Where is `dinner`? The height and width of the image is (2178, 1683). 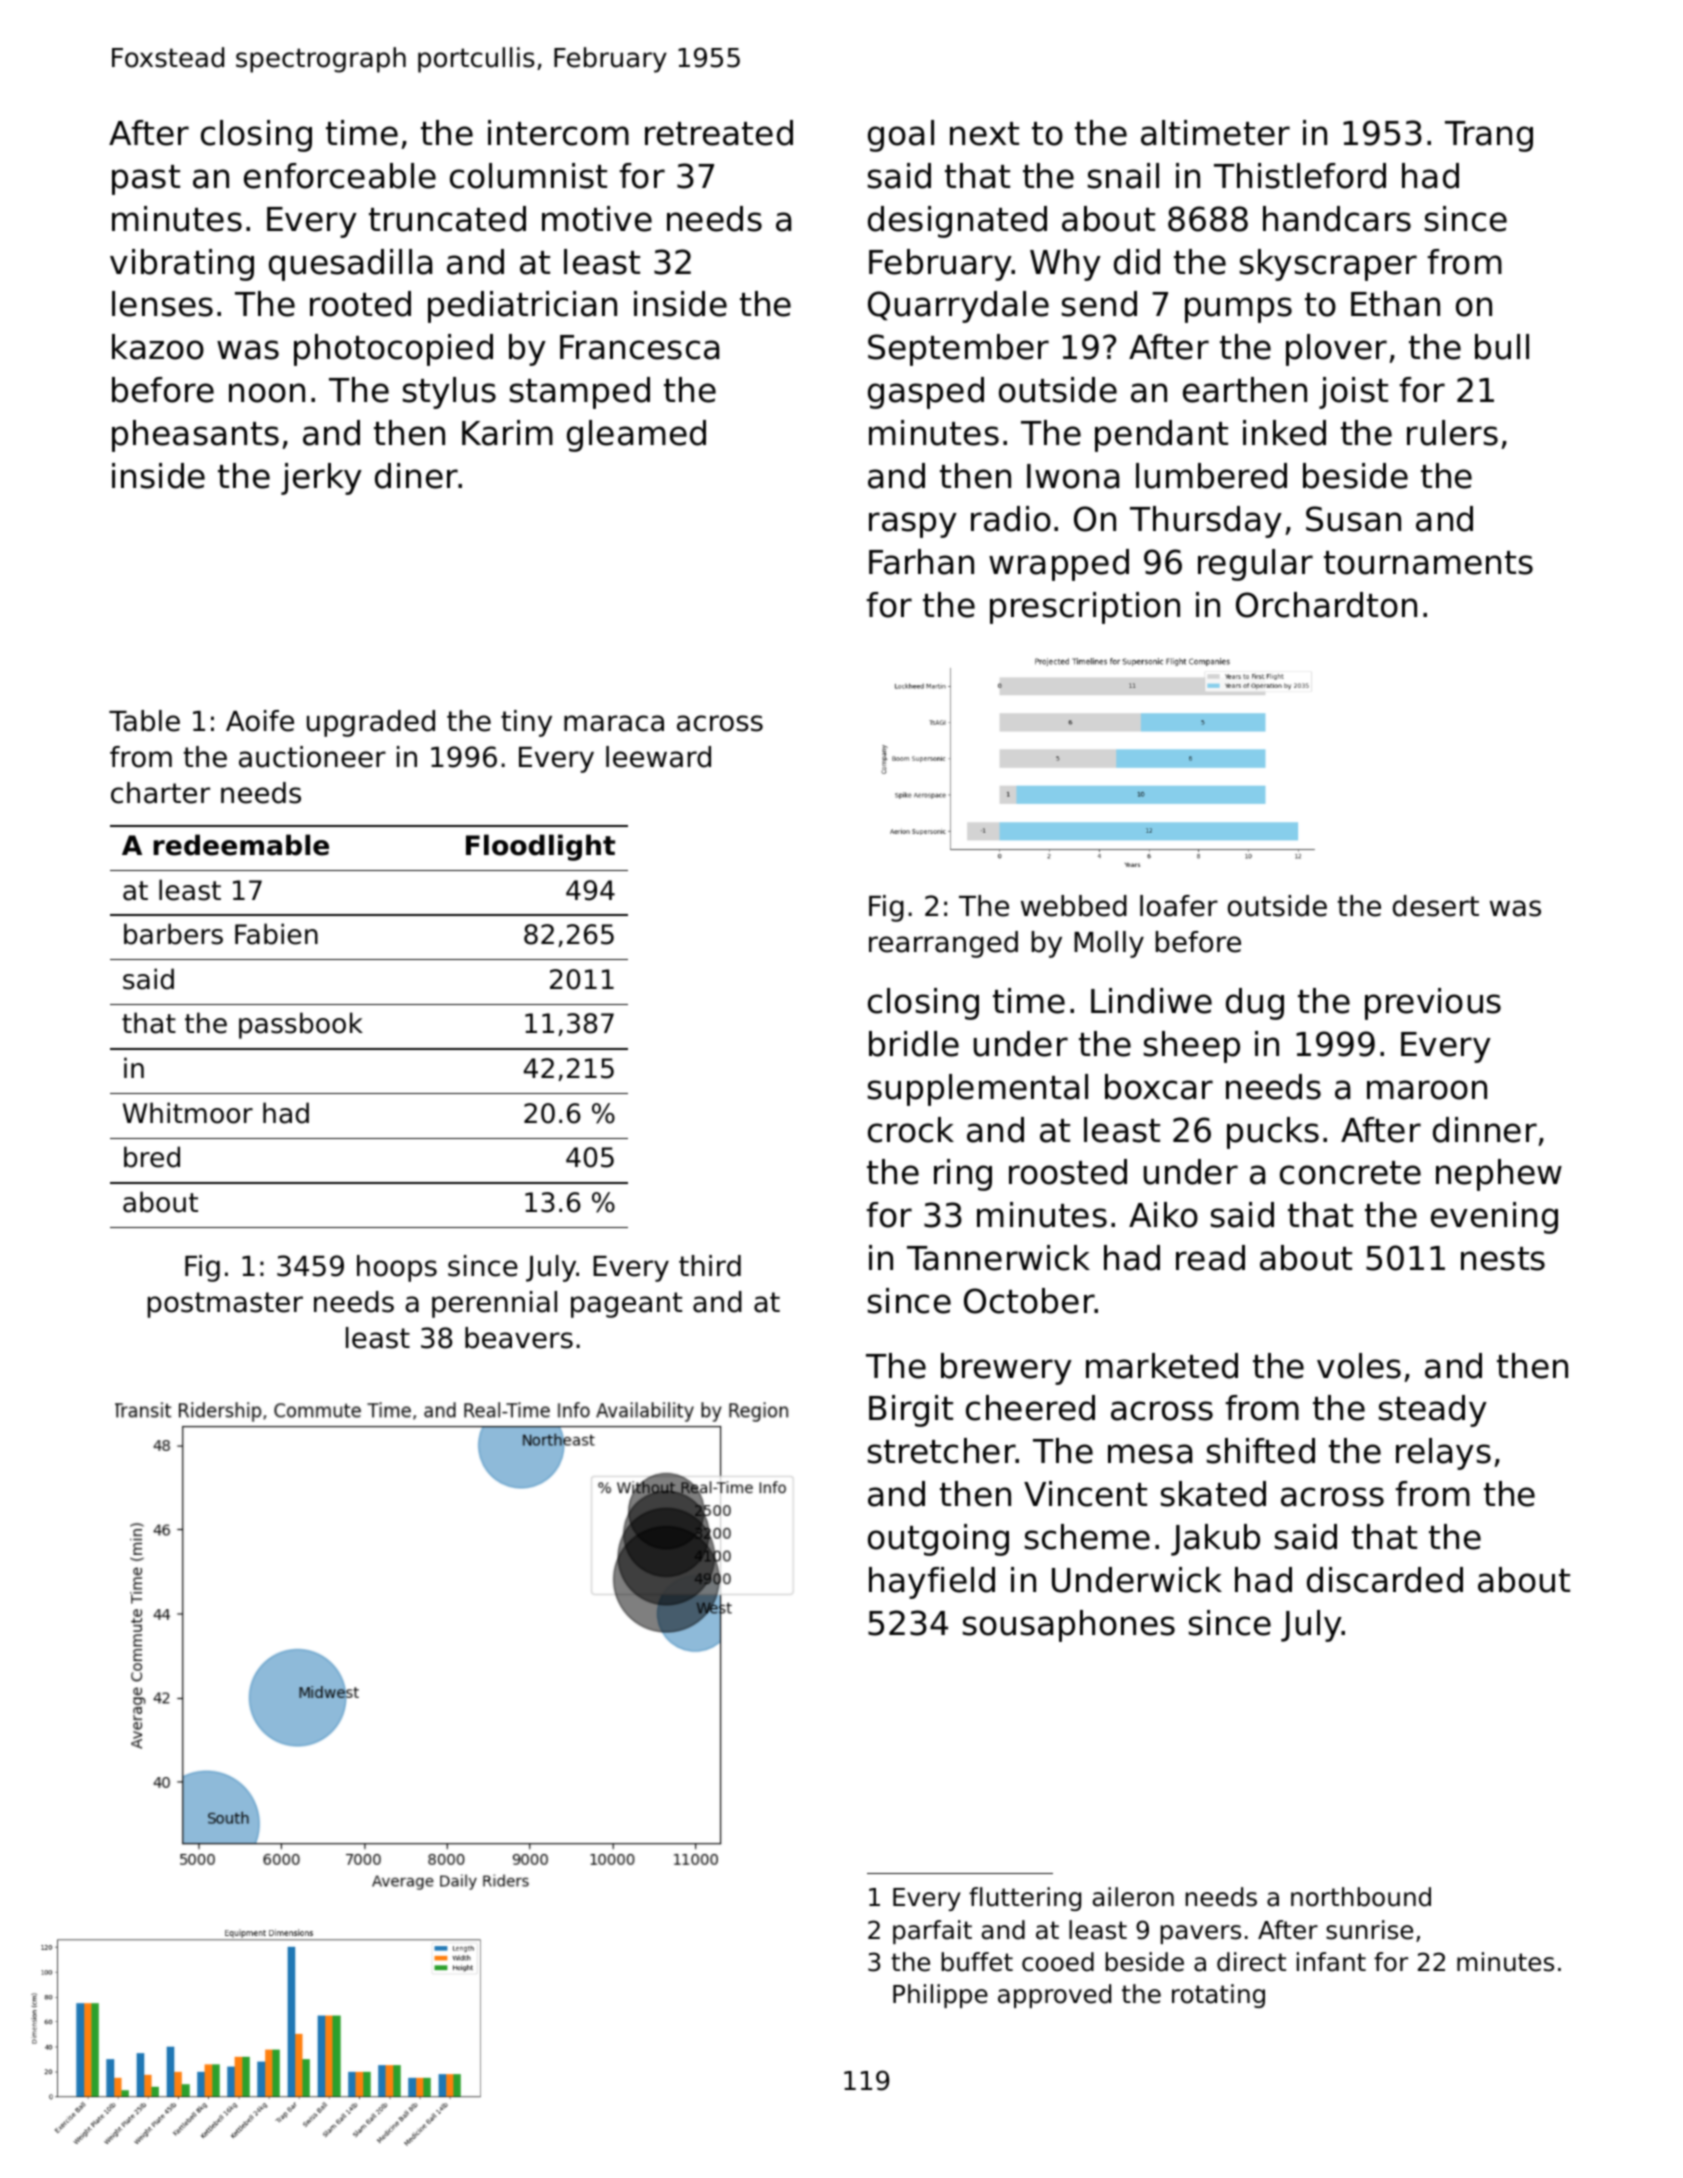
dinner is located at coordinates (1485, 1130).
